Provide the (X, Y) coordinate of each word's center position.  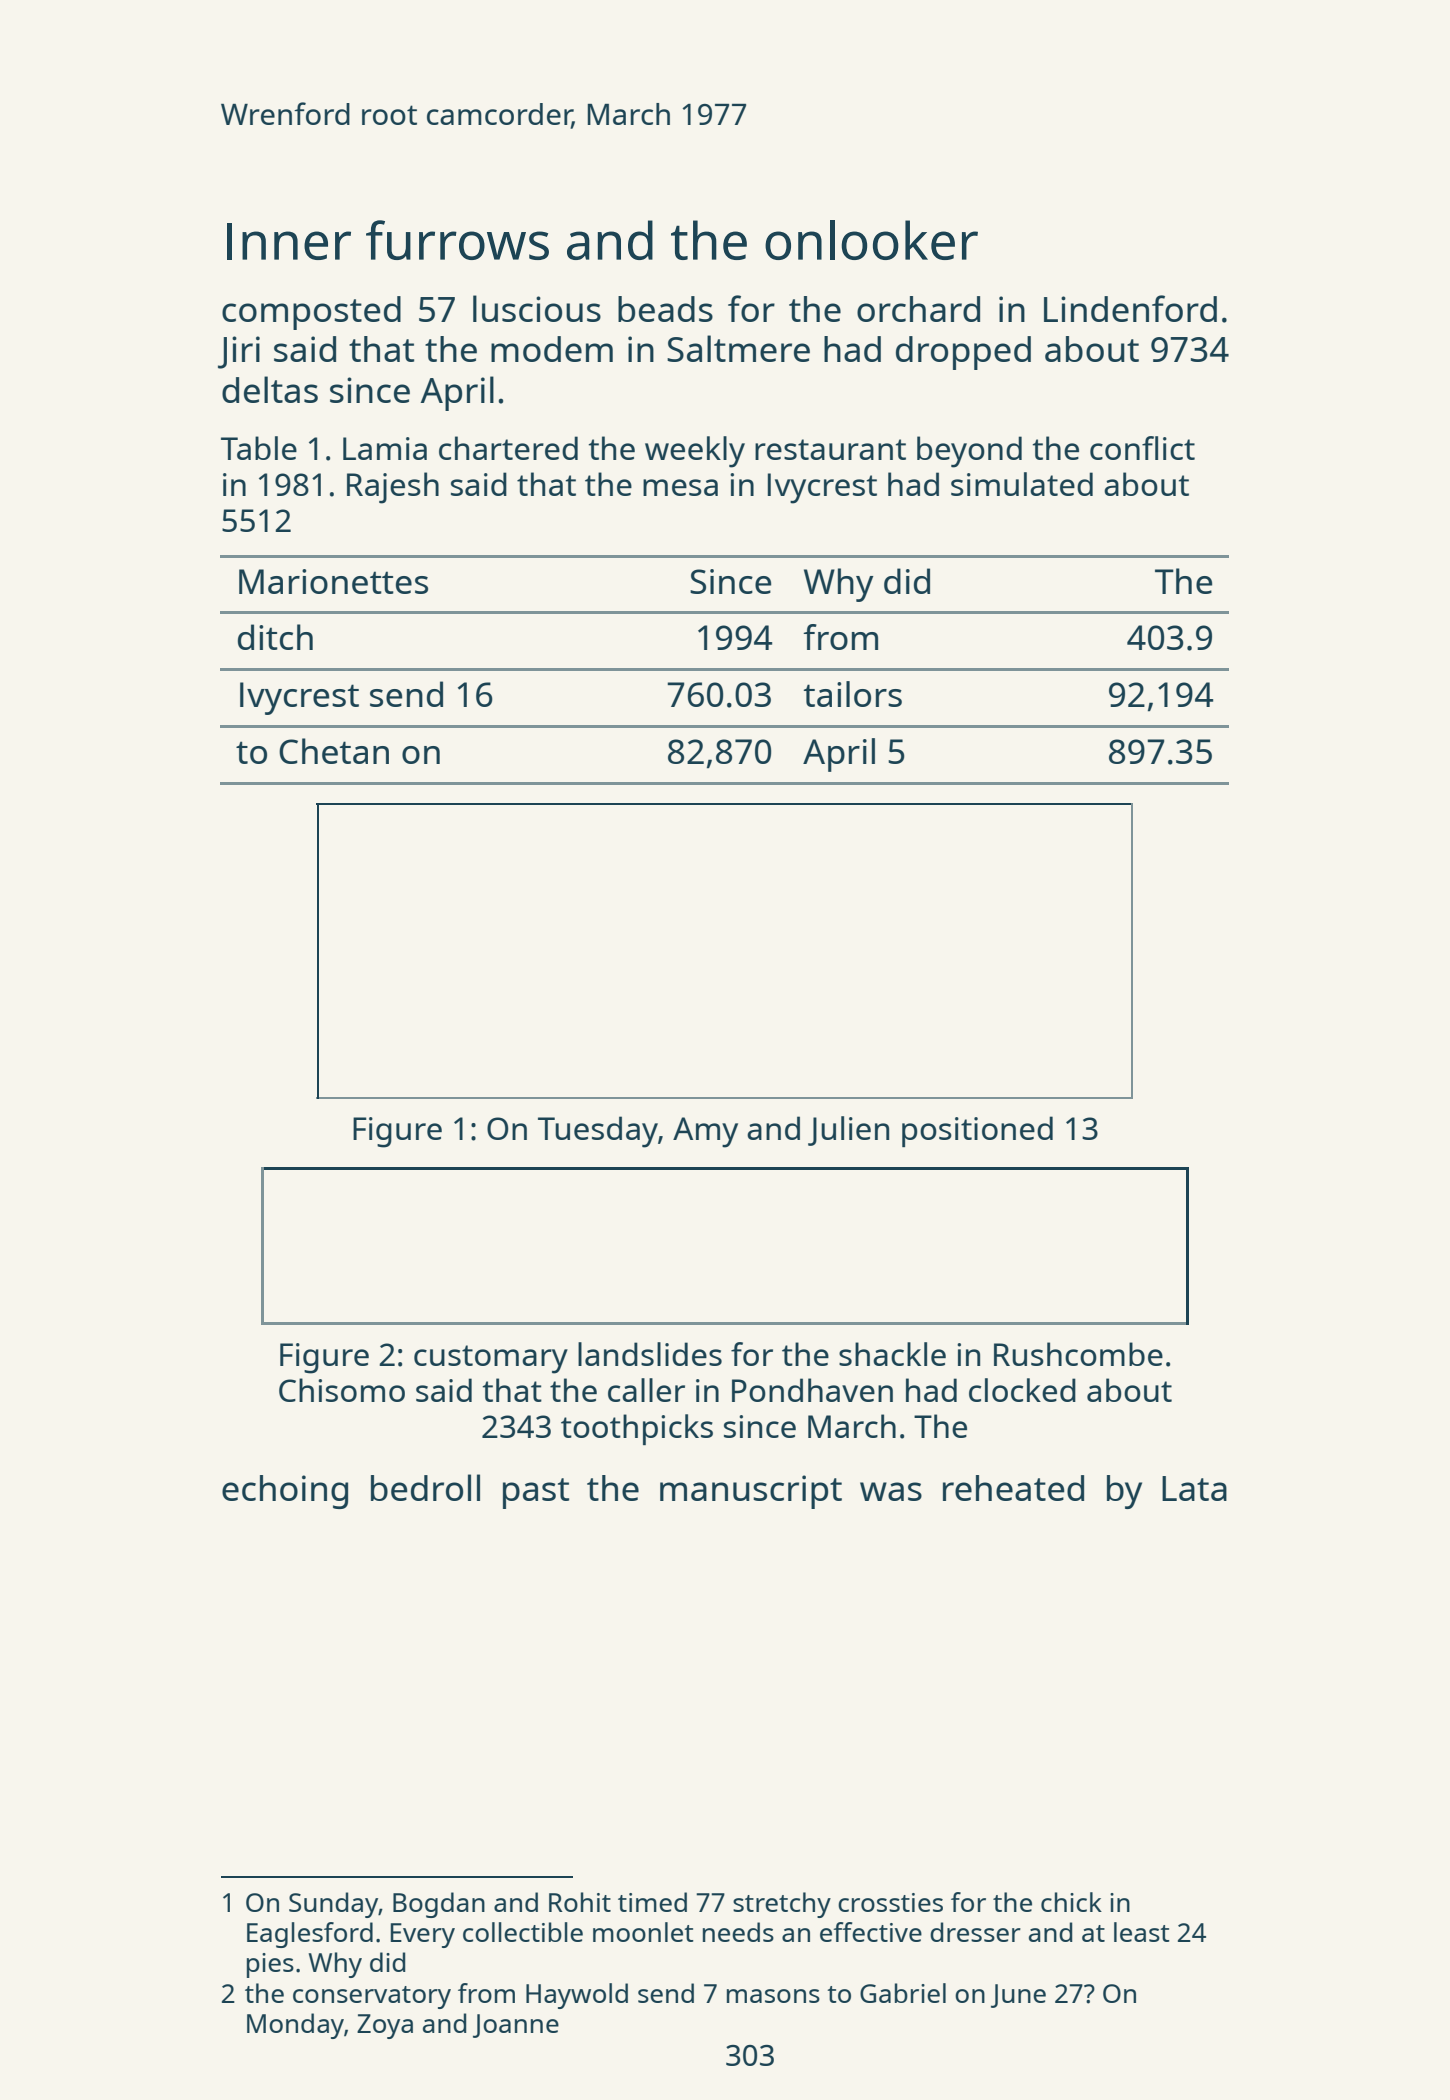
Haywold (577, 1996)
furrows (457, 240)
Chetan (334, 751)
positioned (977, 1131)
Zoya (385, 2026)
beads (665, 309)
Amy (705, 1132)
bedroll (425, 1487)
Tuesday (598, 1132)
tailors (853, 694)
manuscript (751, 1492)
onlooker (871, 240)
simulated (1022, 484)
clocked (1022, 1390)
